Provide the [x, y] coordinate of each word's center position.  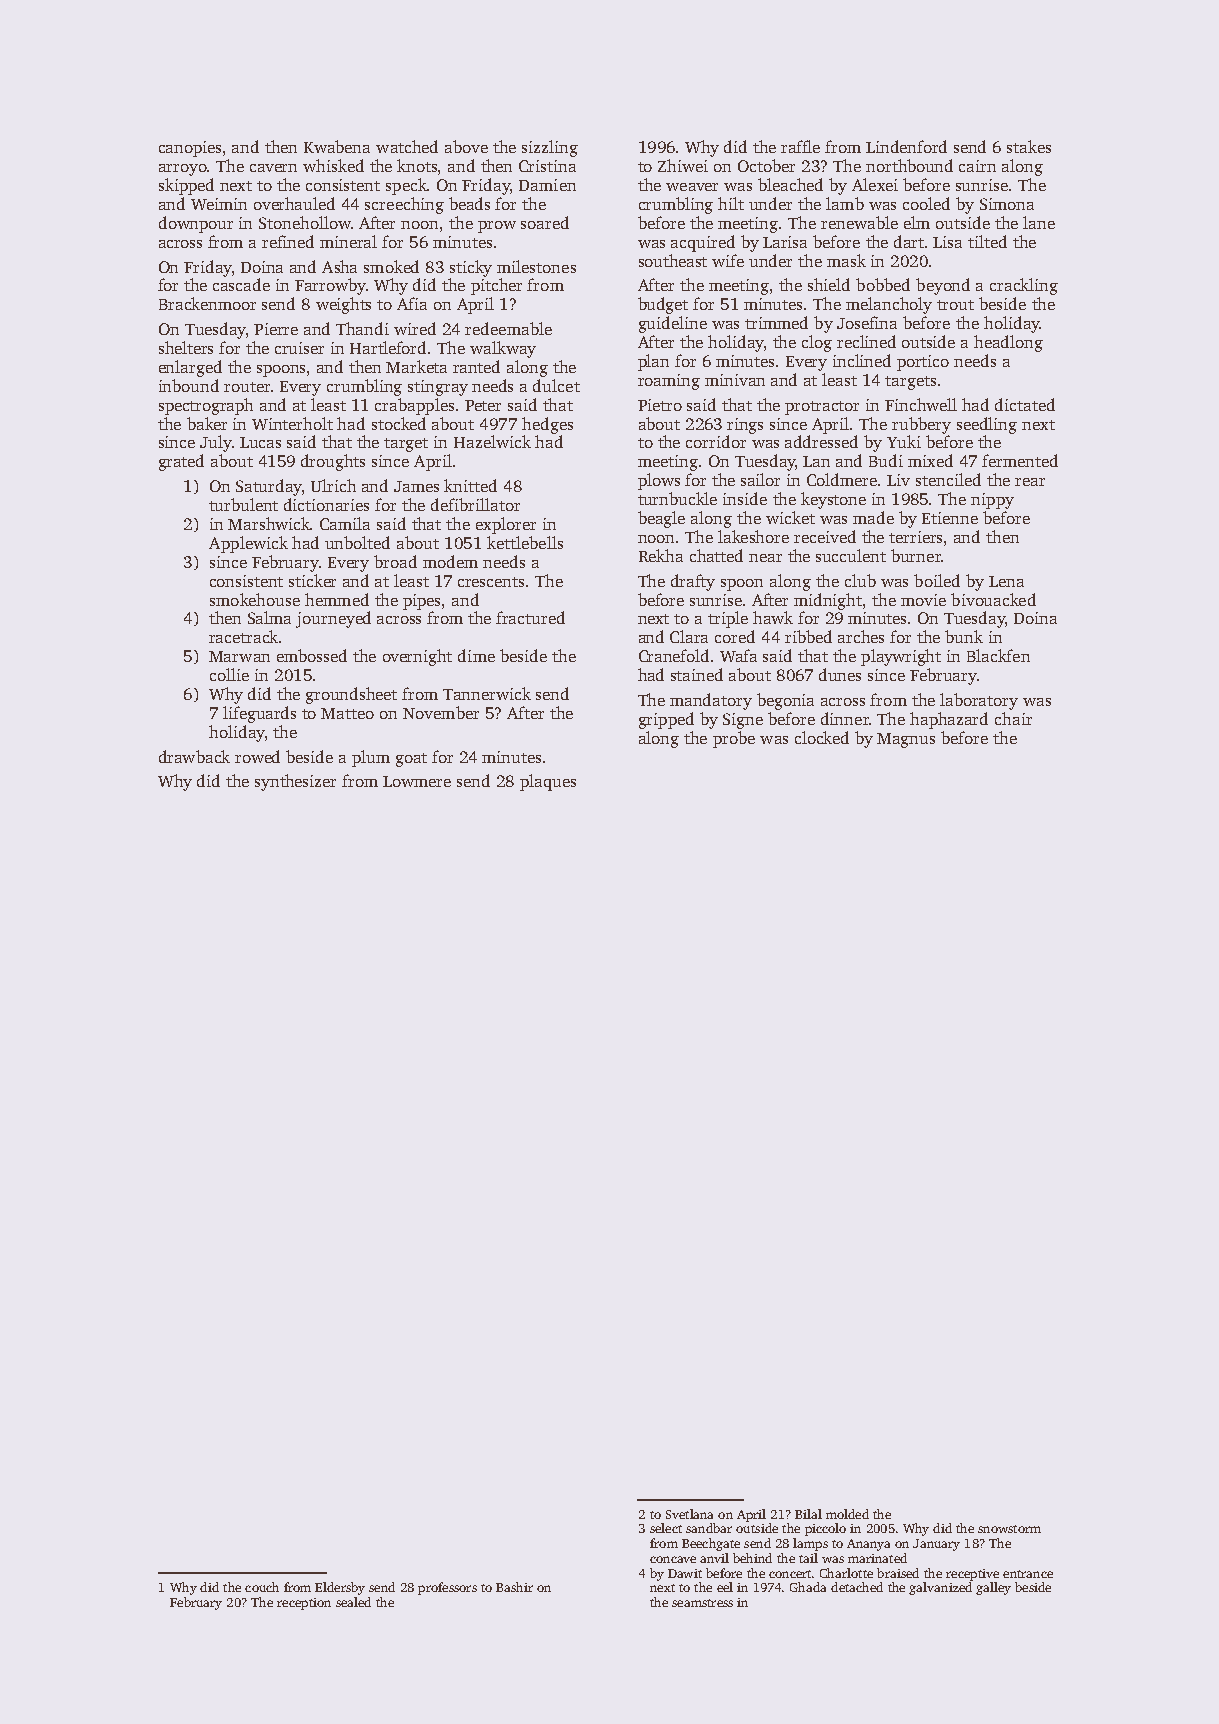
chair [1013, 718]
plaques [548, 782]
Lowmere [417, 781]
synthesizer [295, 782]
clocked [822, 737]
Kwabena [337, 146]
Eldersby [340, 1588]
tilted [987, 241]
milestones [536, 266]
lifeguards [259, 714]
